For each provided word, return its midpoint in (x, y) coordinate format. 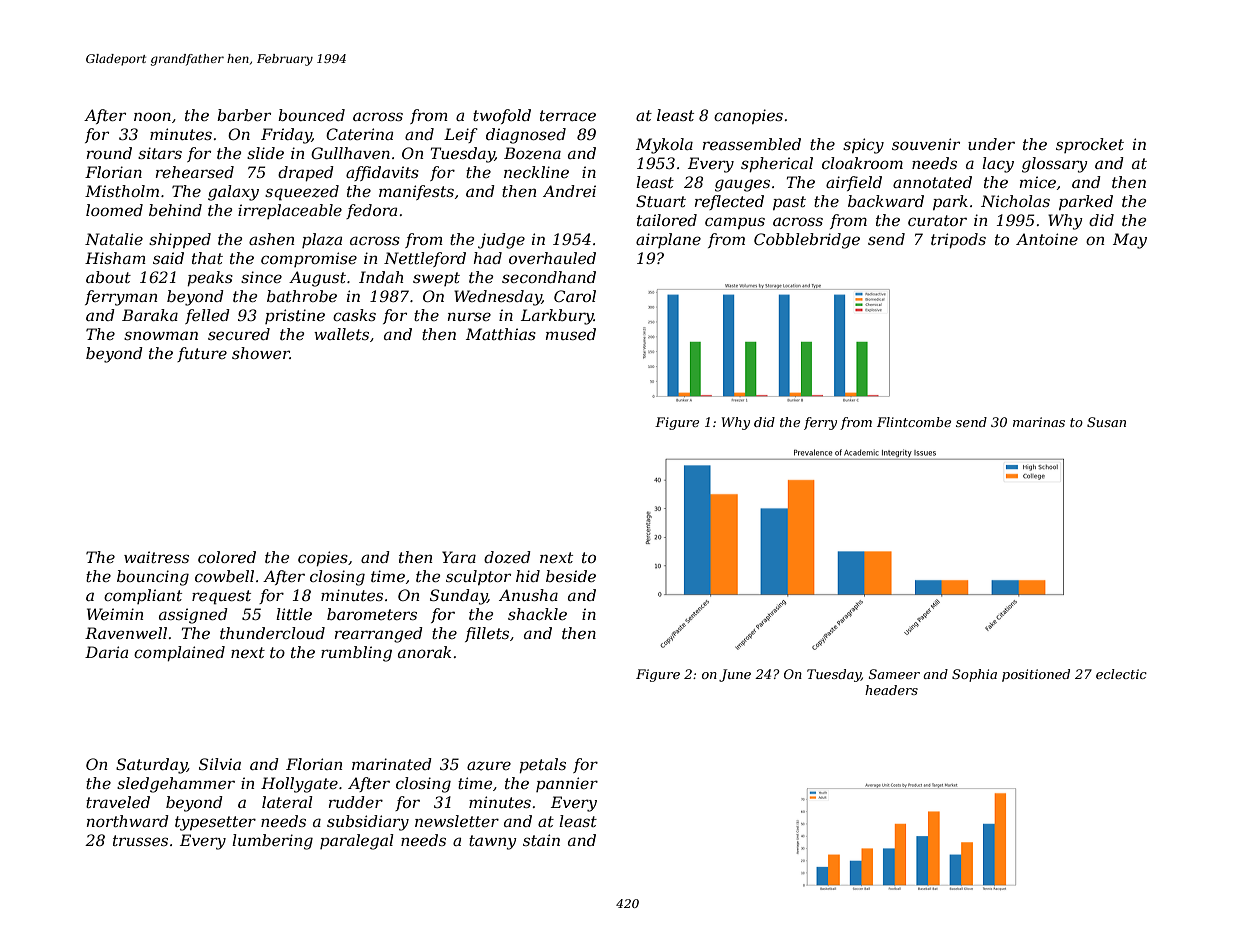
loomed (114, 210)
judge (501, 241)
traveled (118, 802)
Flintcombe (914, 422)
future (202, 354)
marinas (1039, 422)
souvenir (926, 144)
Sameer (894, 674)
